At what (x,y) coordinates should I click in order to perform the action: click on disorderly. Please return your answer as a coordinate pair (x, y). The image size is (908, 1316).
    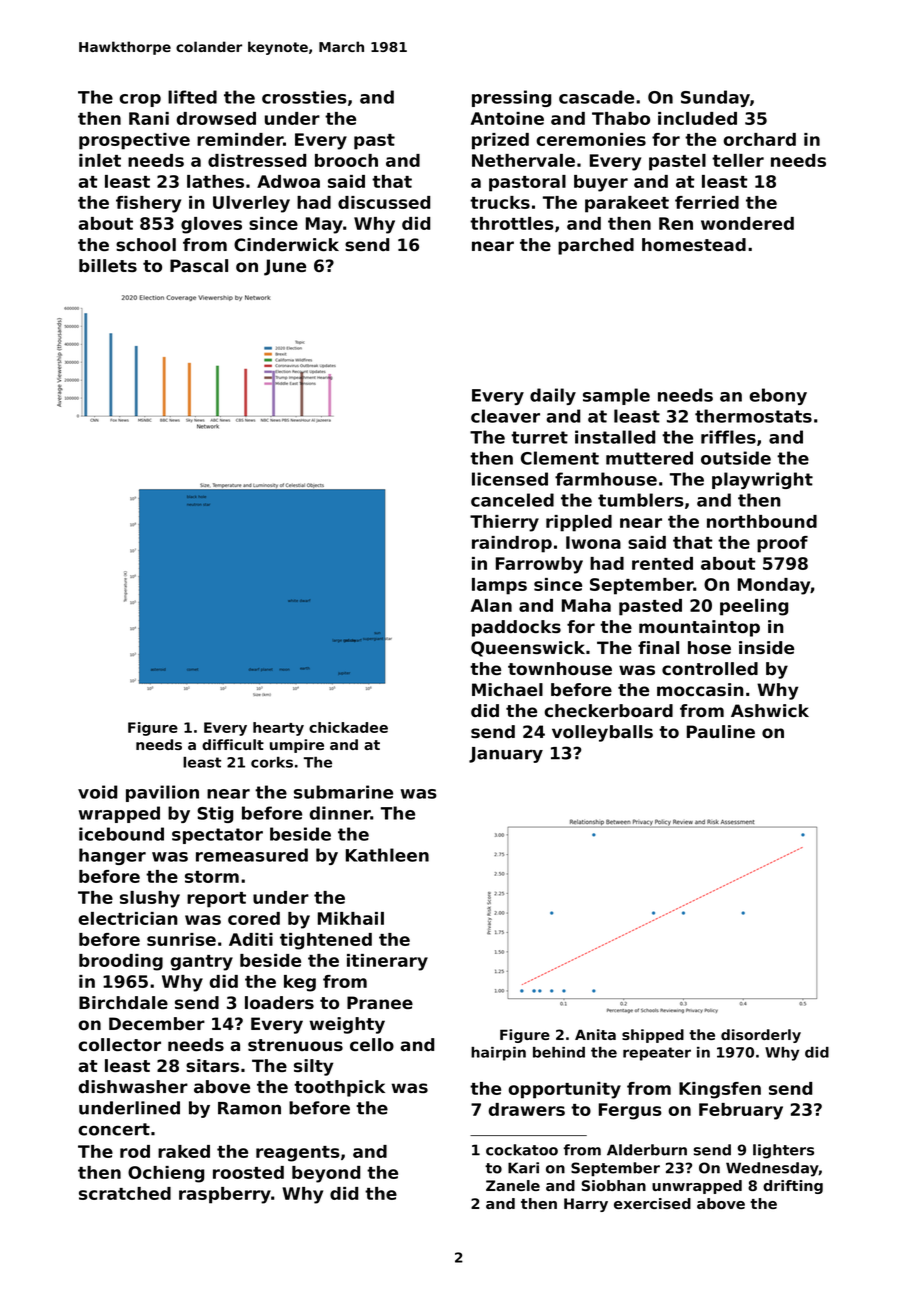
    Looking at the image, I should click on (761, 1036).
